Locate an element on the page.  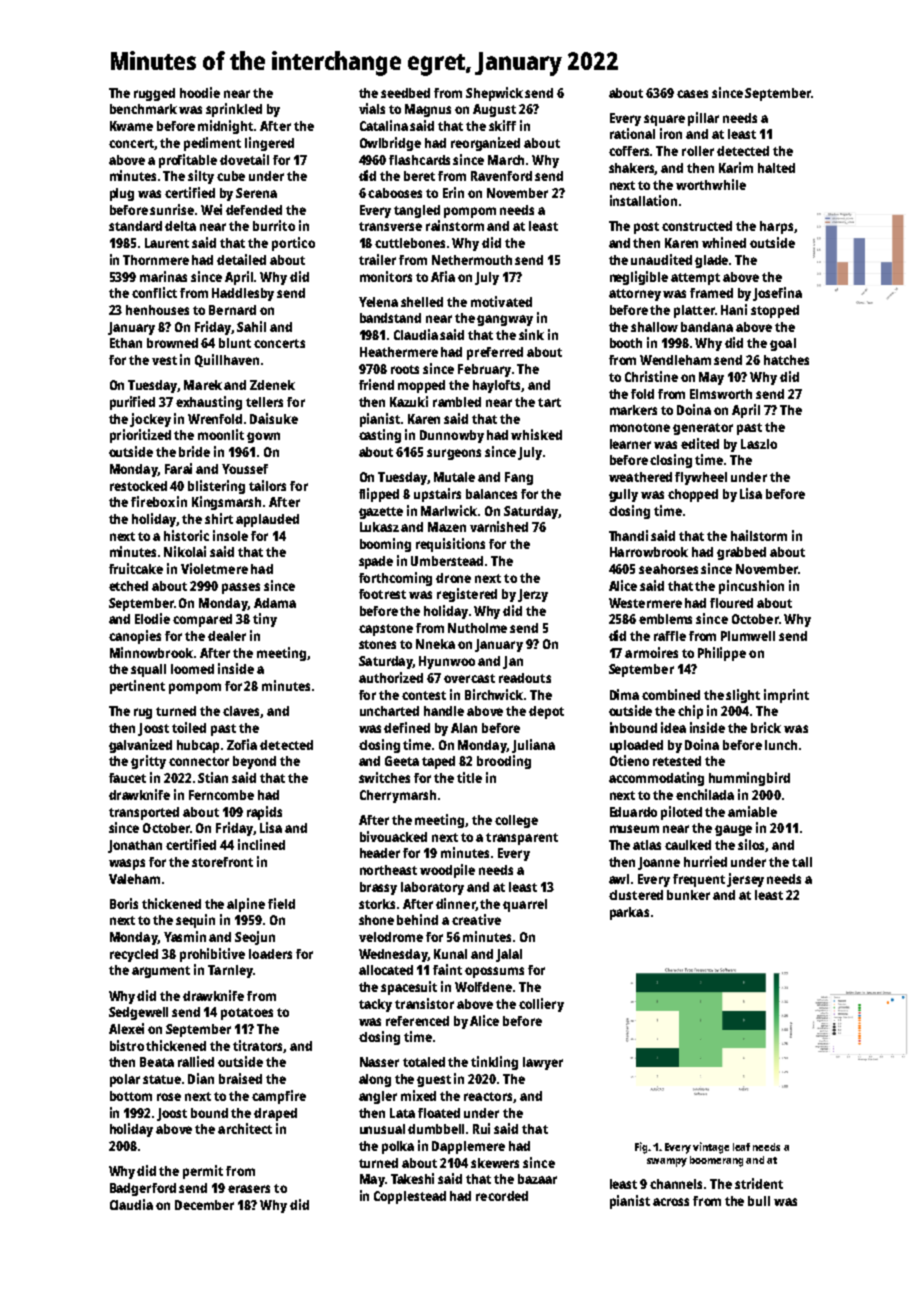
halted is located at coordinates (776, 168).
